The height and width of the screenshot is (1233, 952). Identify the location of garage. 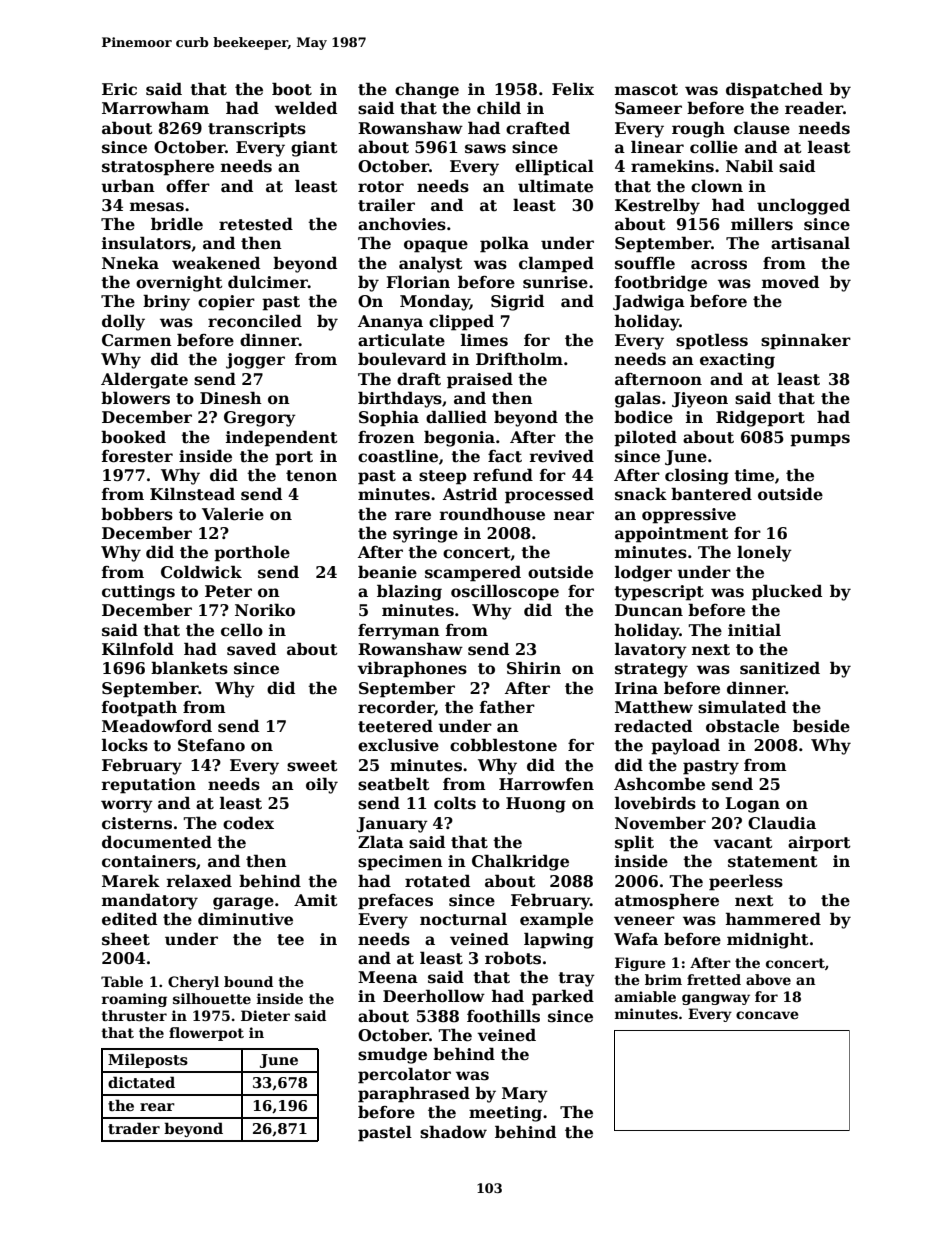
(243, 903).
